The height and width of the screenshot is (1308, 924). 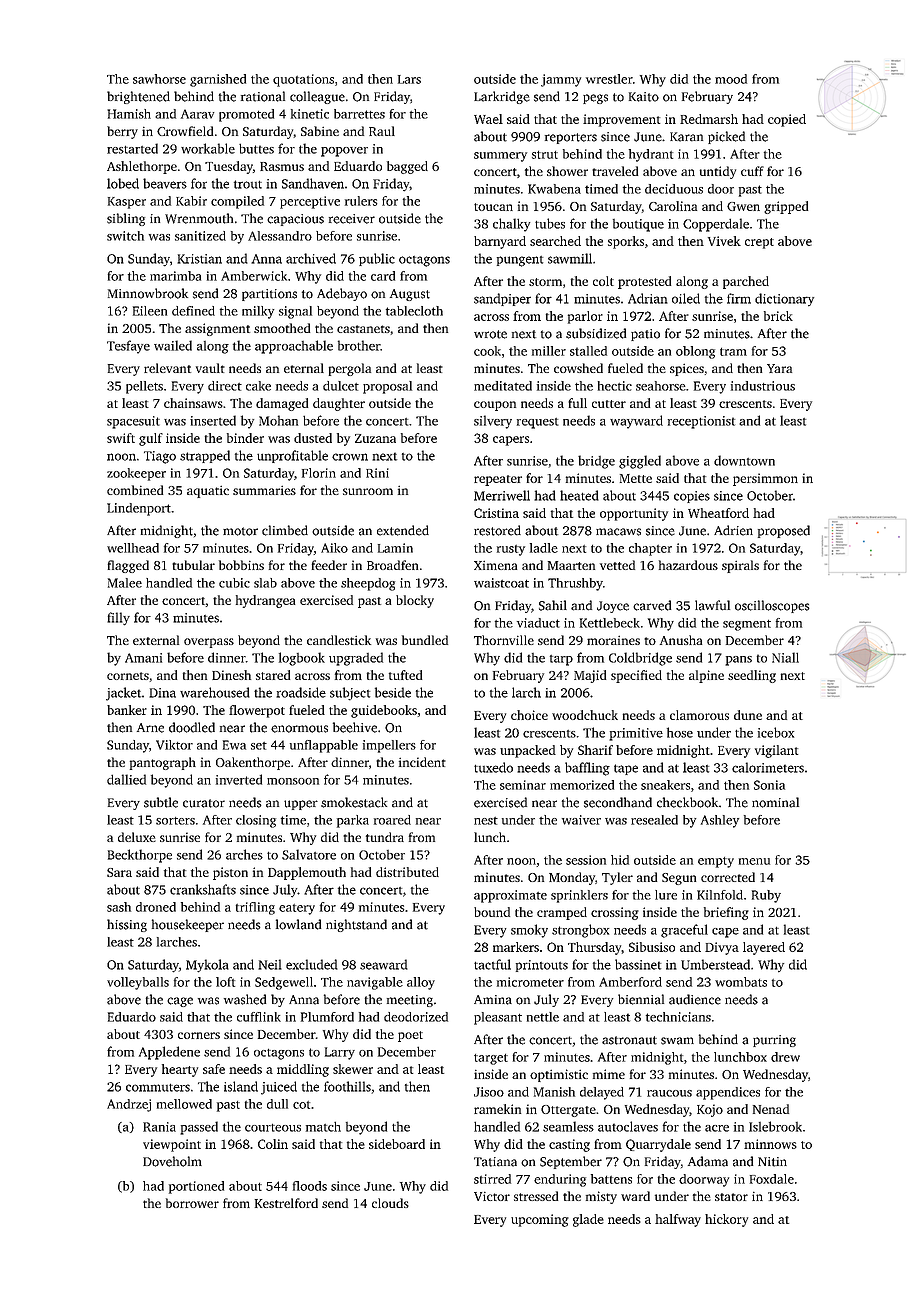 What do you see at coordinates (327, 1017) in the screenshot?
I see `Plumford` at bounding box center [327, 1017].
